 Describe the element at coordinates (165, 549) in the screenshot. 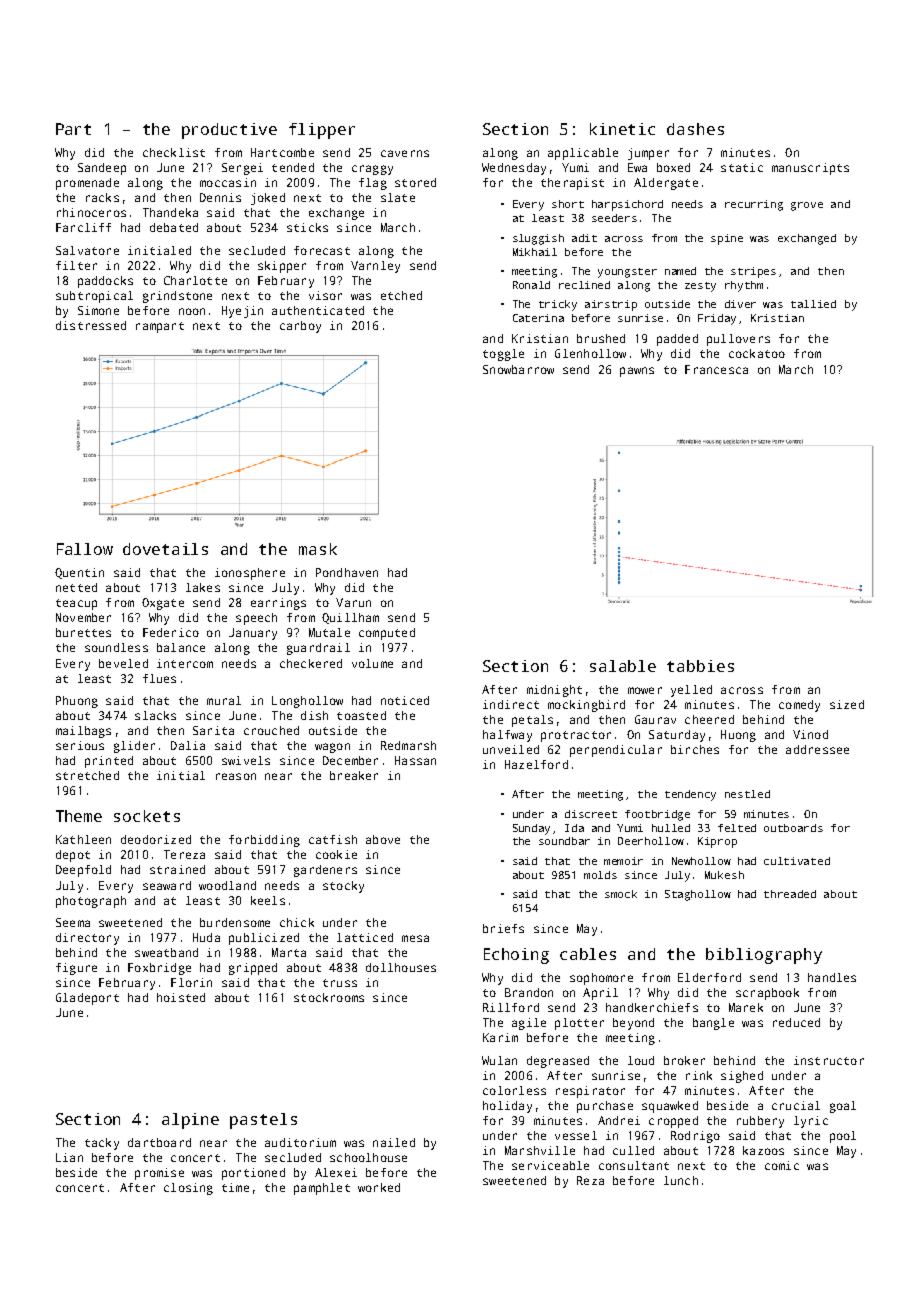

I see `dovetails` at that location.
